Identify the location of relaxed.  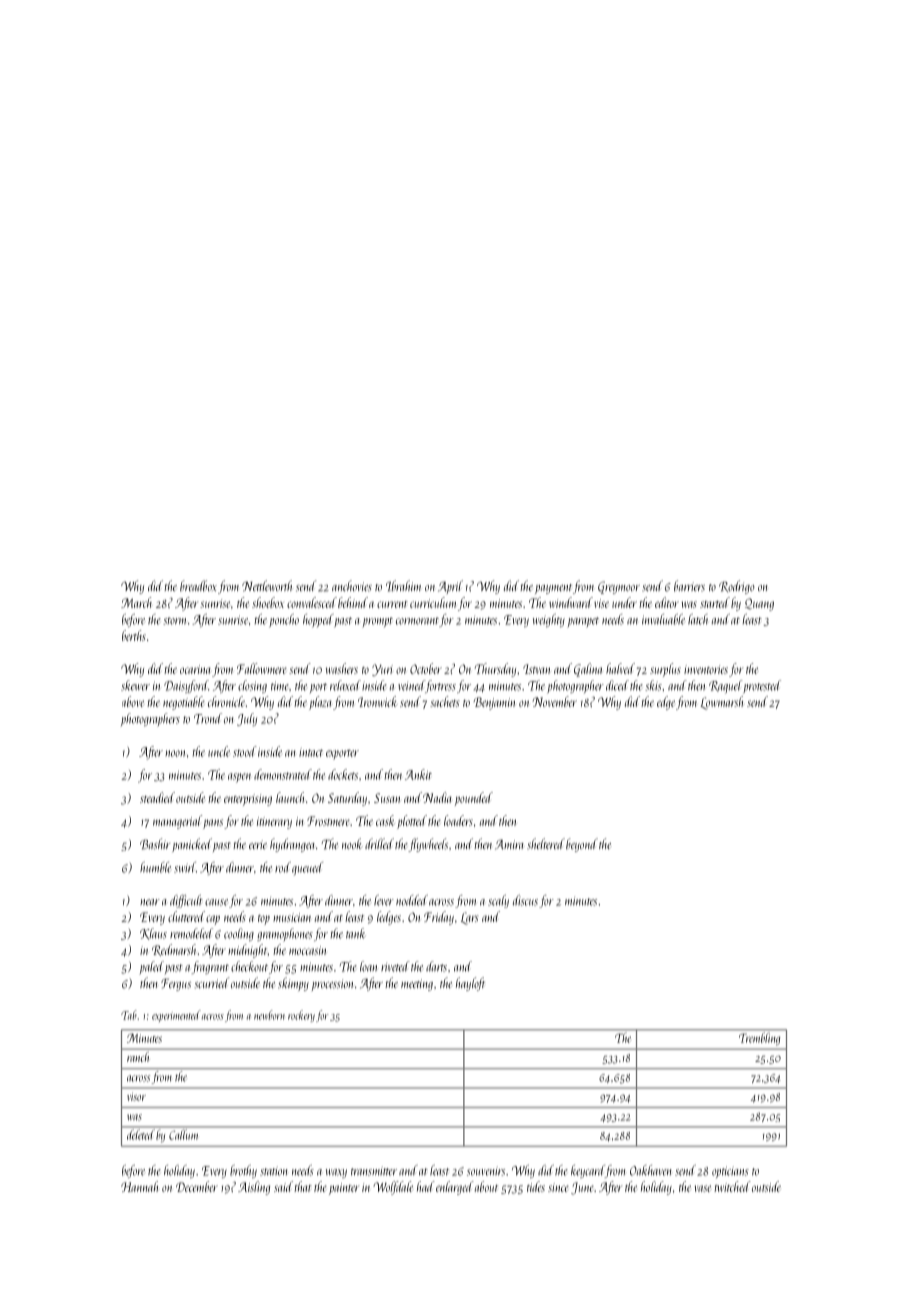
(345, 685).
